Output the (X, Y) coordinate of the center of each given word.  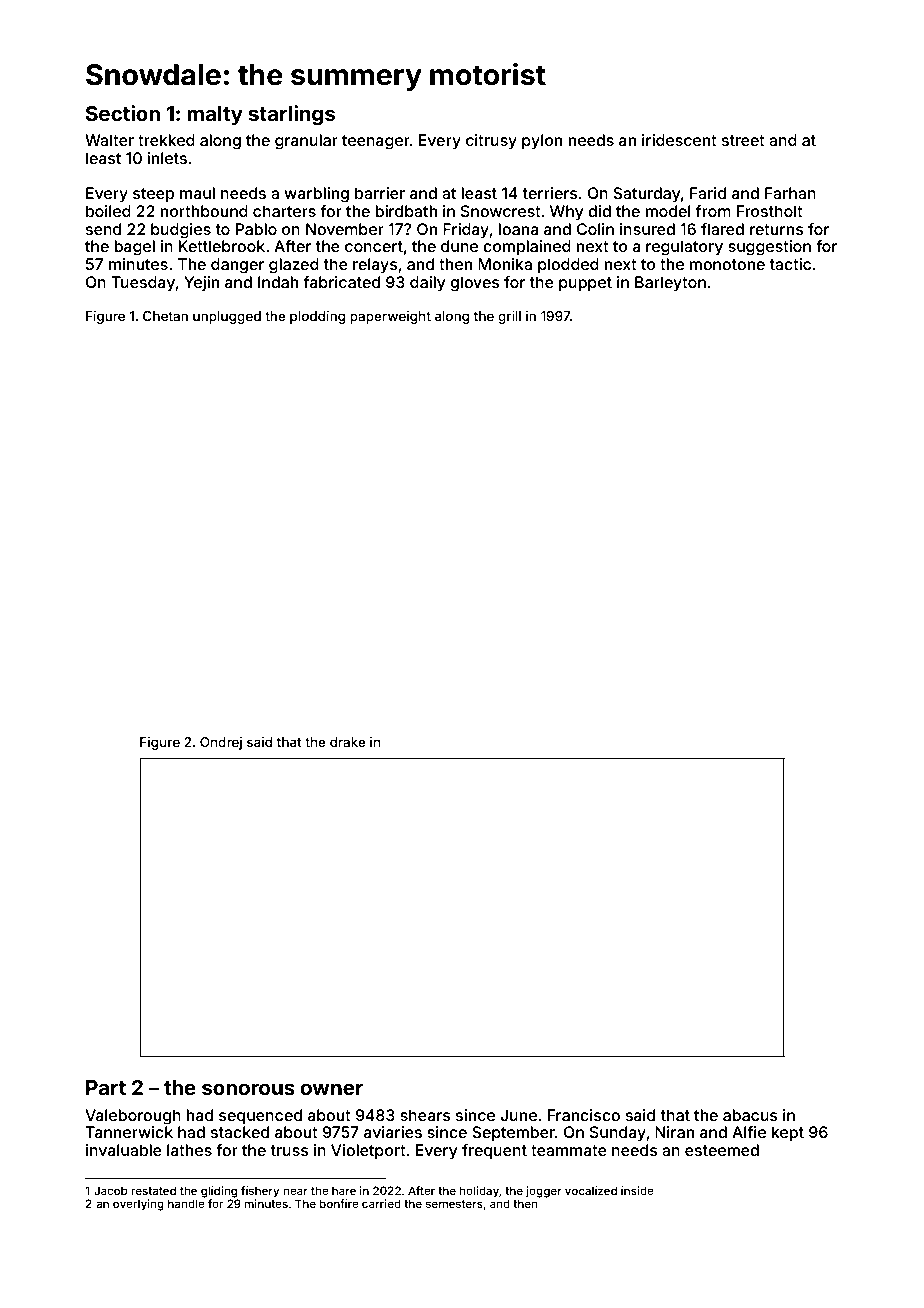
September (513, 1134)
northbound (204, 211)
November (345, 229)
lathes (189, 1150)
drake (348, 742)
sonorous (248, 1089)
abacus (750, 1115)
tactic (790, 264)
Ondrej (221, 743)
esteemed (722, 1150)
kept (788, 1134)
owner (331, 1089)
